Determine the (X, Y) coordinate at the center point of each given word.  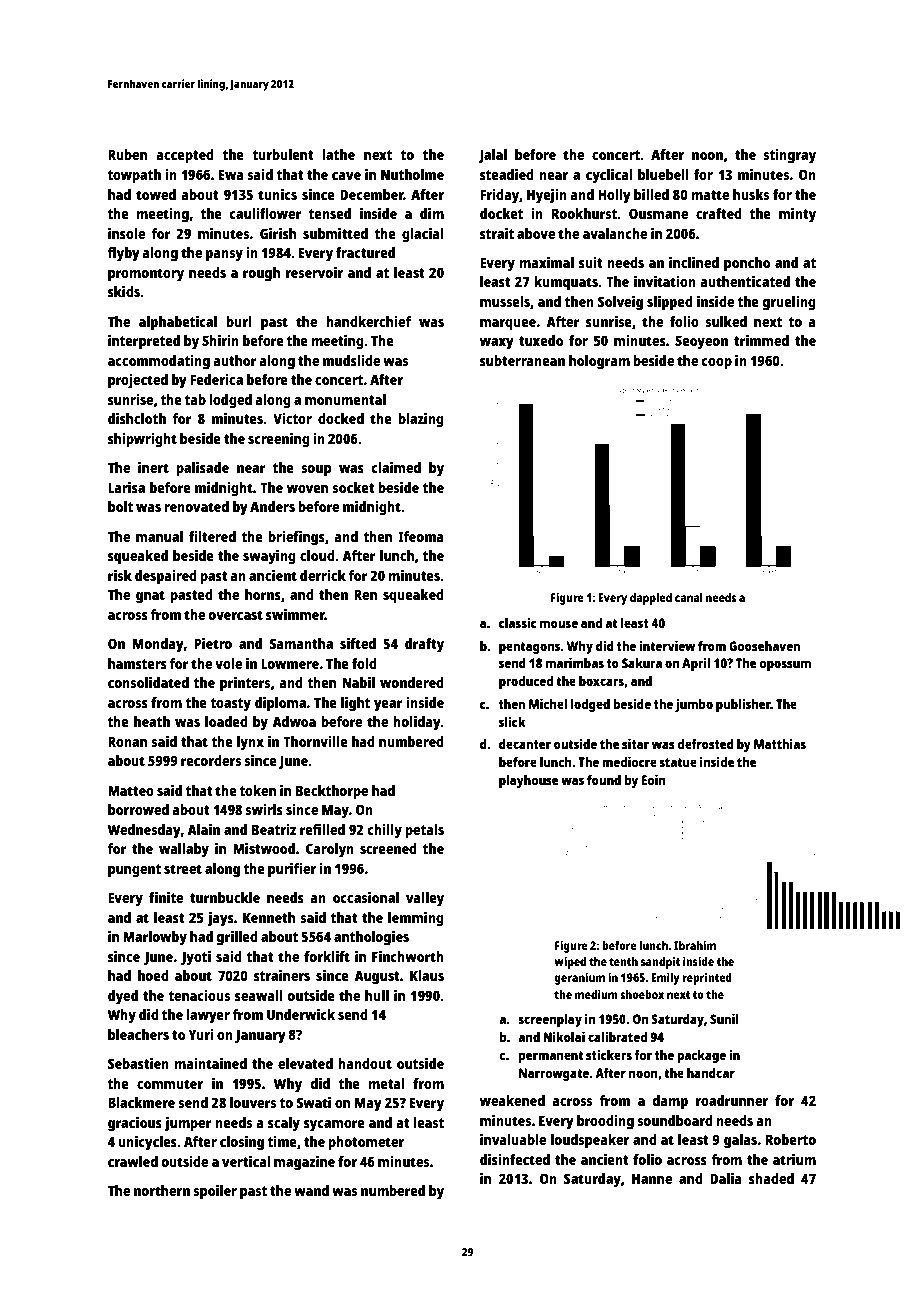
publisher (743, 705)
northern (162, 1190)
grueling (789, 303)
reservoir (314, 272)
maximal (546, 262)
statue (678, 762)
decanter (525, 744)
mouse (559, 624)
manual (159, 536)
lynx (250, 743)
